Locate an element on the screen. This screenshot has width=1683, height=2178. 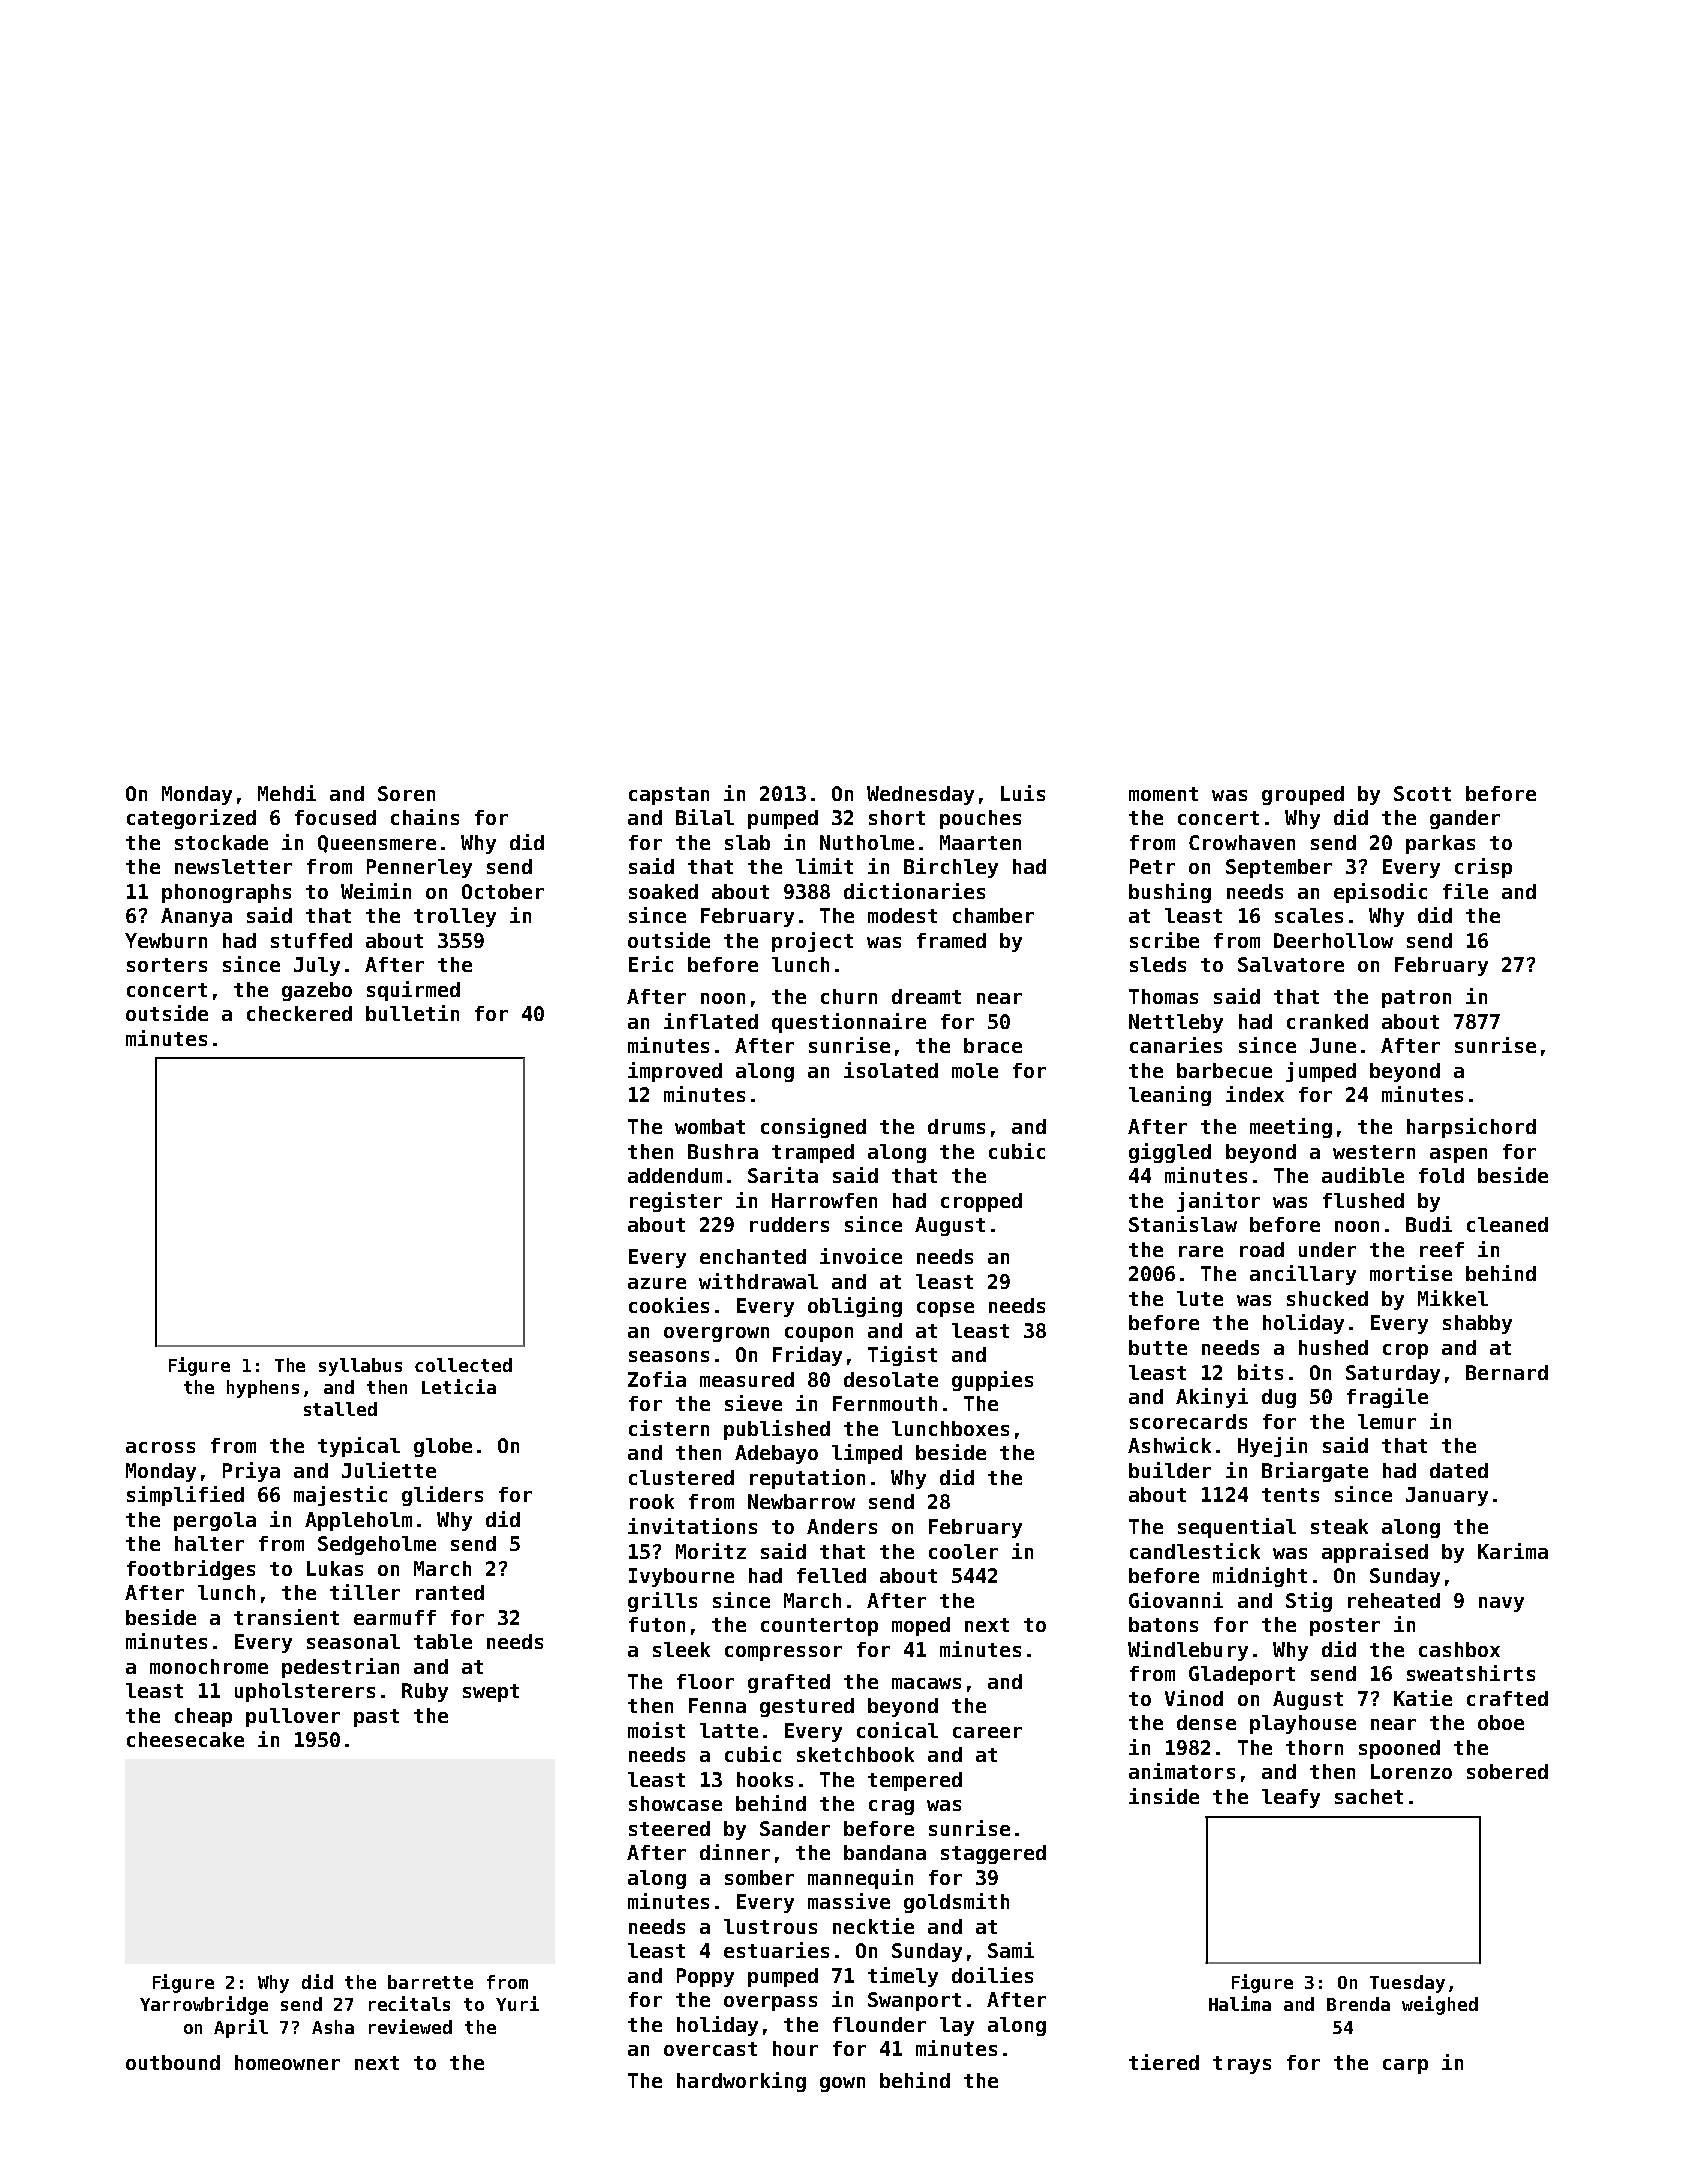
trays is located at coordinates (1242, 2065).
